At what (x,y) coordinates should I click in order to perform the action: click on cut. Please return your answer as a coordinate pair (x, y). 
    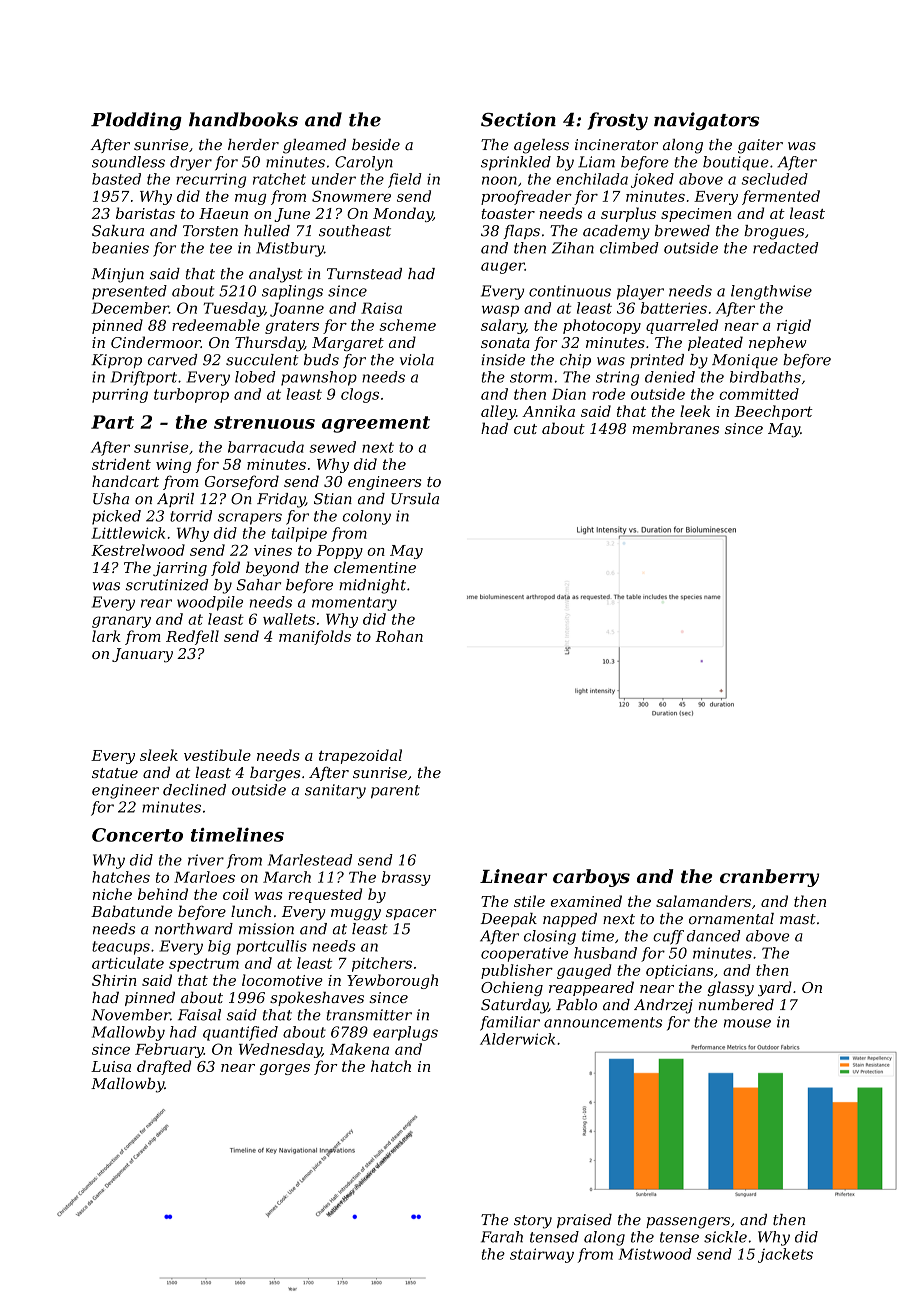
    Looking at the image, I should click on (525, 429).
